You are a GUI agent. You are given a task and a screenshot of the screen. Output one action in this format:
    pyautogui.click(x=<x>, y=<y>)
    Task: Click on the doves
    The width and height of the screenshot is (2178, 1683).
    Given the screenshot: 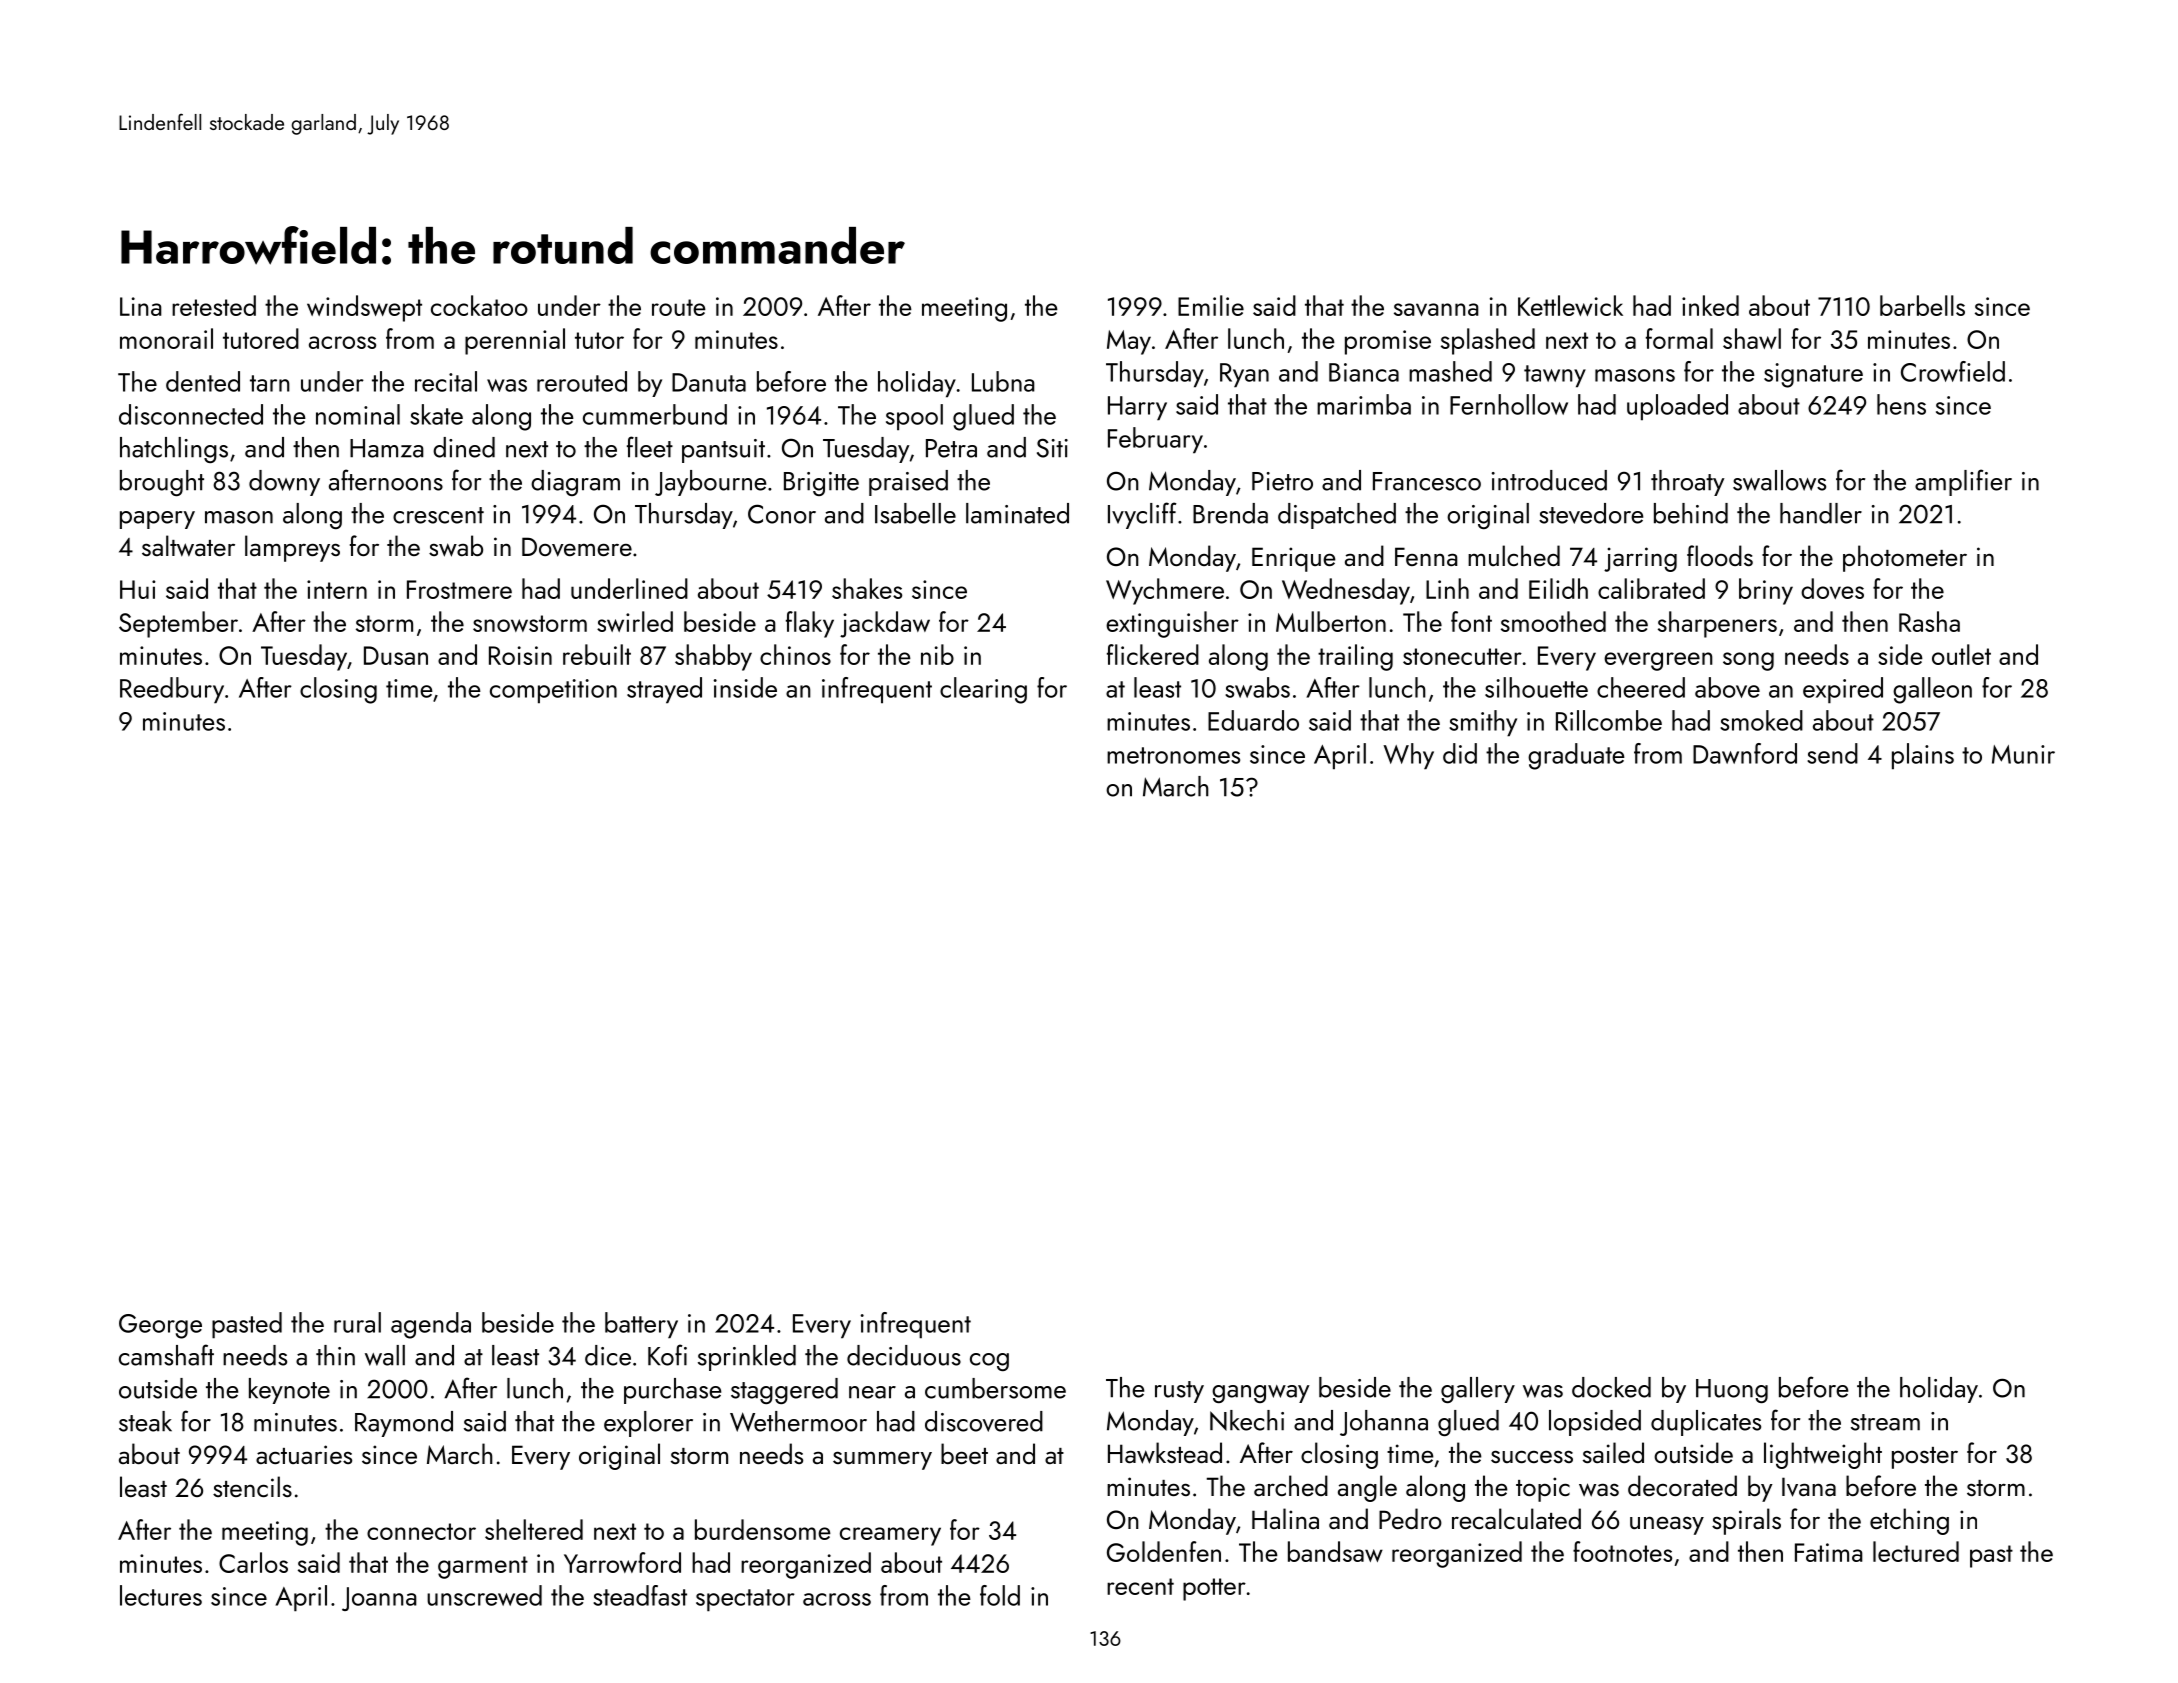 What is the action you would take?
    pyautogui.click(x=1832, y=588)
